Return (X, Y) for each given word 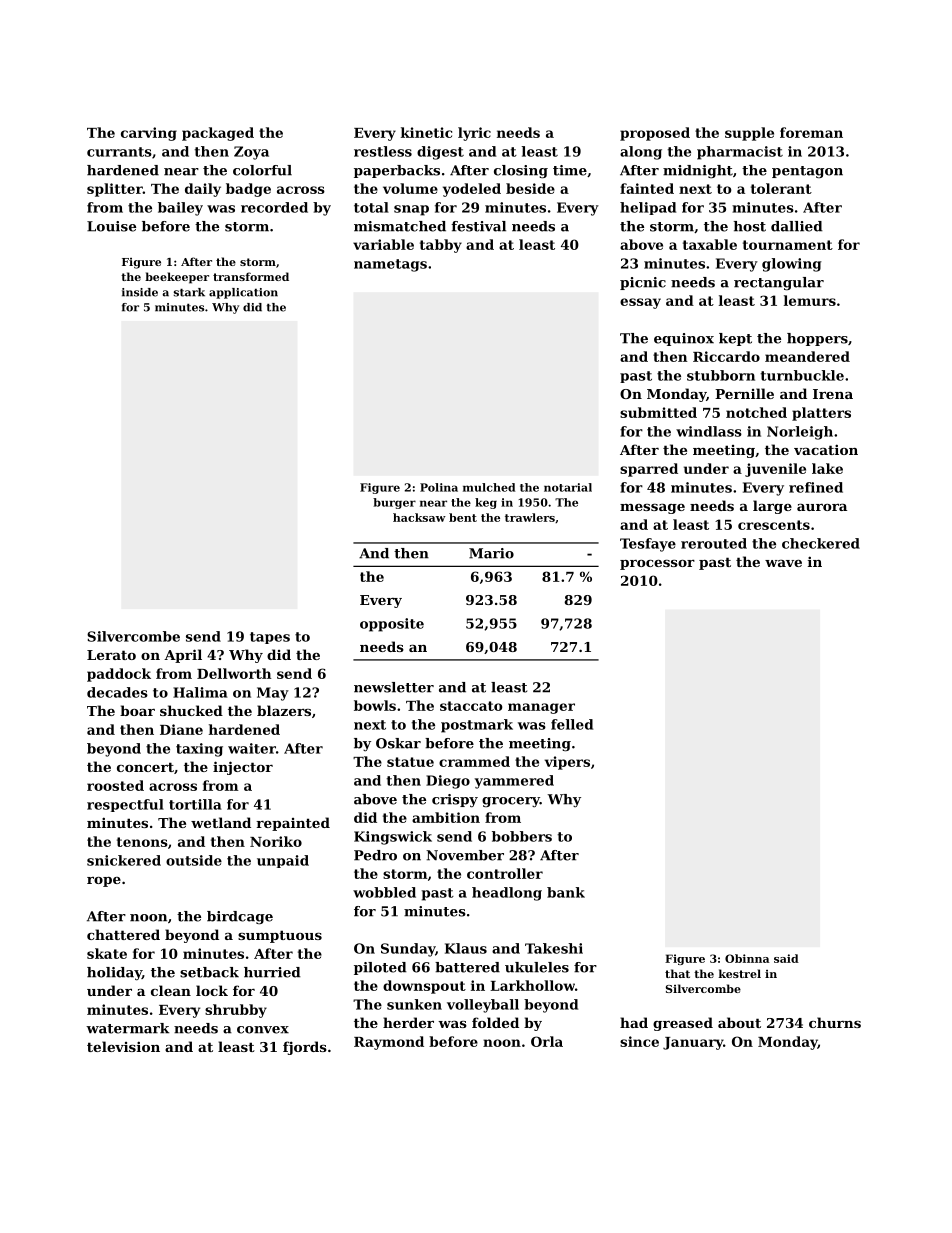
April (183, 656)
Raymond (389, 1043)
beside (530, 188)
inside (140, 292)
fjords (305, 1048)
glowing (792, 265)
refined (816, 487)
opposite (392, 625)
